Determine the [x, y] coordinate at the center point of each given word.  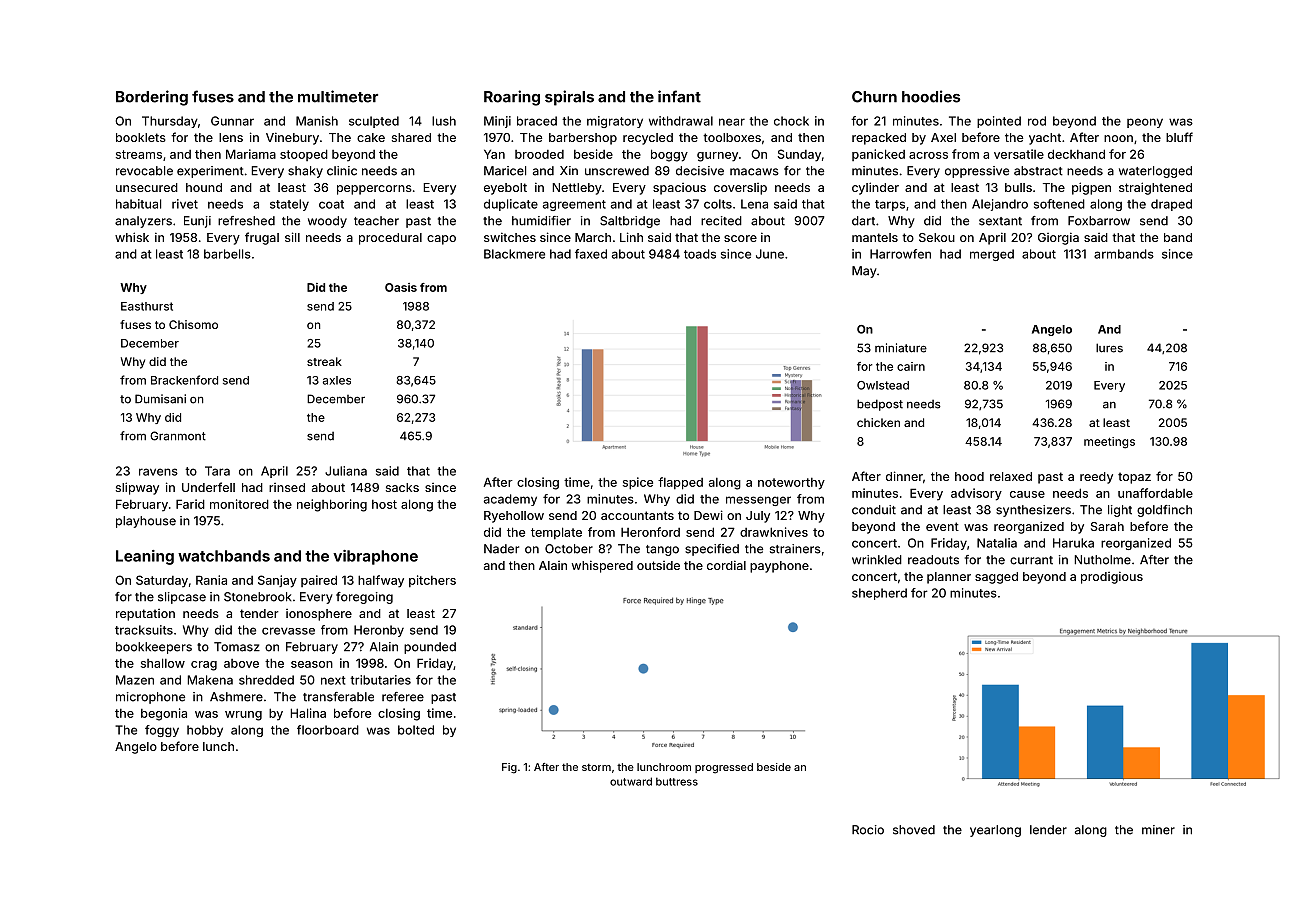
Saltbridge [630, 222]
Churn [874, 97]
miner [1158, 830]
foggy [162, 731]
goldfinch [1164, 511]
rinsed [287, 487]
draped [1171, 205]
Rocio [868, 830]
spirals [569, 98]
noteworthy [791, 484]
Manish [317, 121]
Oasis [401, 287]
